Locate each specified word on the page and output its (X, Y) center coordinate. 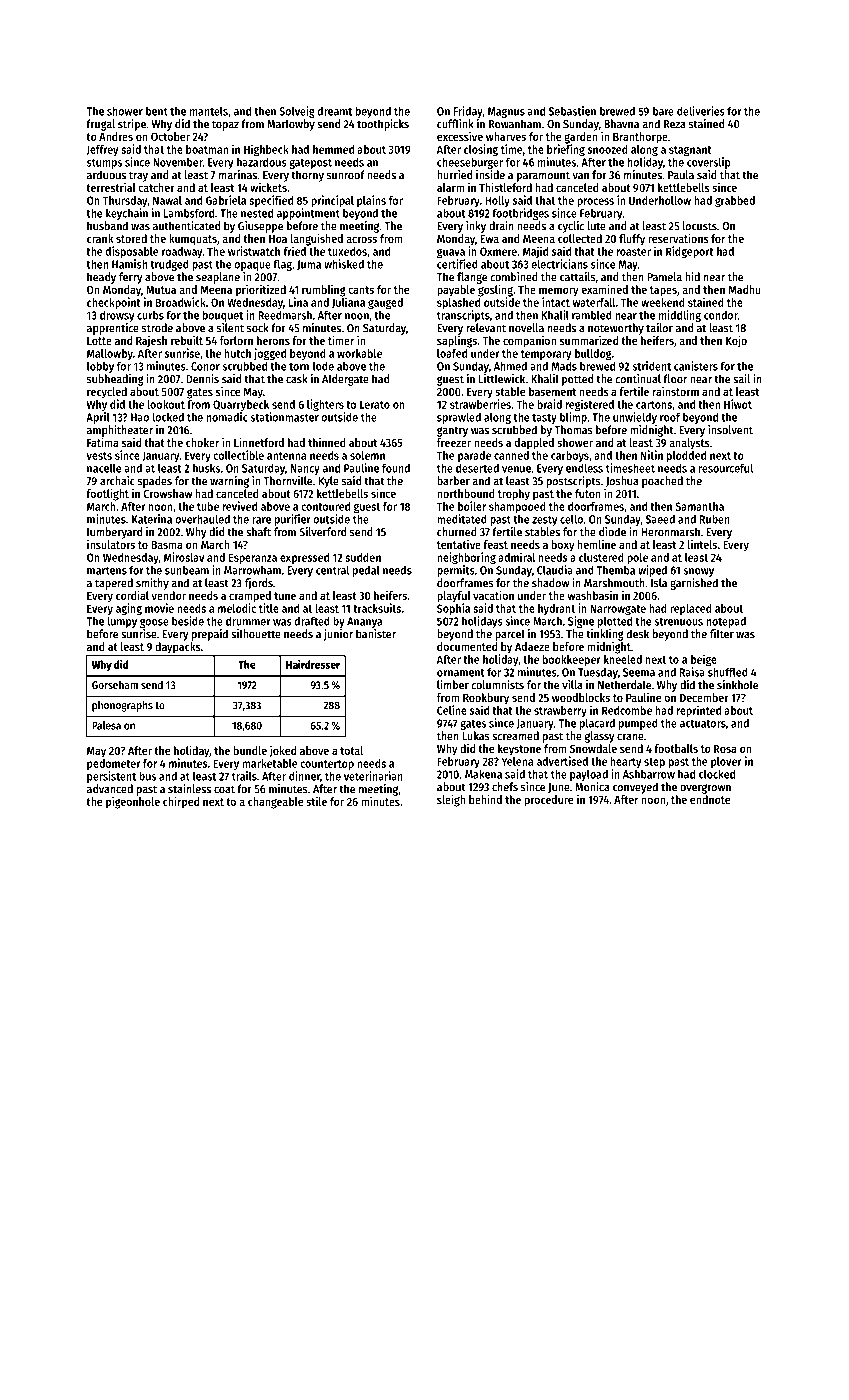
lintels (702, 544)
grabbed (735, 202)
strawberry (560, 711)
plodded (686, 456)
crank (100, 238)
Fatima (103, 442)
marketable (269, 763)
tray (138, 176)
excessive (460, 136)
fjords (259, 584)
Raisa (692, 672)
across (361, 239)
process (595, 202)
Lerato (375, 404)
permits (456, 571)
